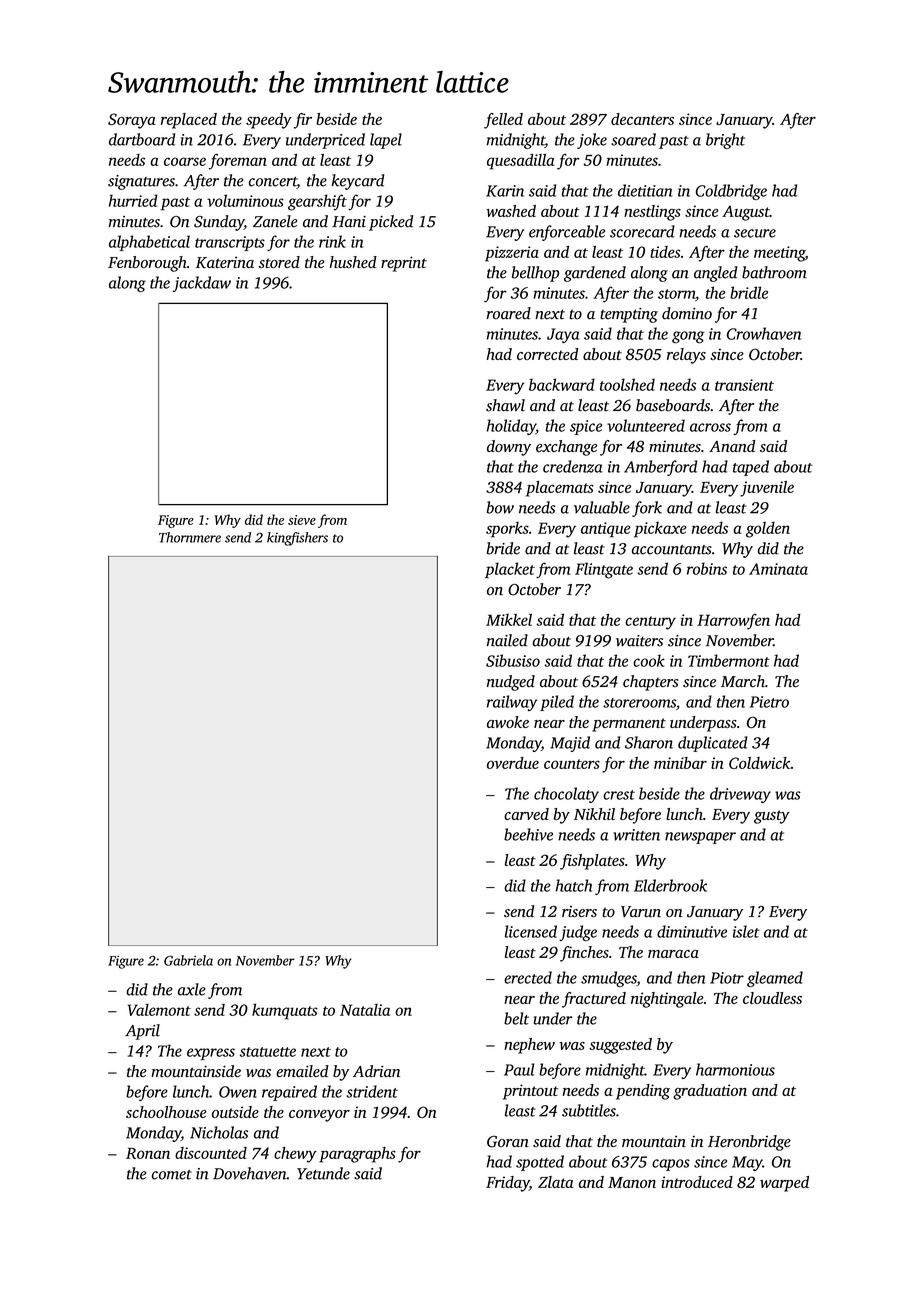 This document has width=924, height=1314. What do you see at coordinates (190, 537) in the document?
I see `Thornmere` at bounding box center [190, 537].
